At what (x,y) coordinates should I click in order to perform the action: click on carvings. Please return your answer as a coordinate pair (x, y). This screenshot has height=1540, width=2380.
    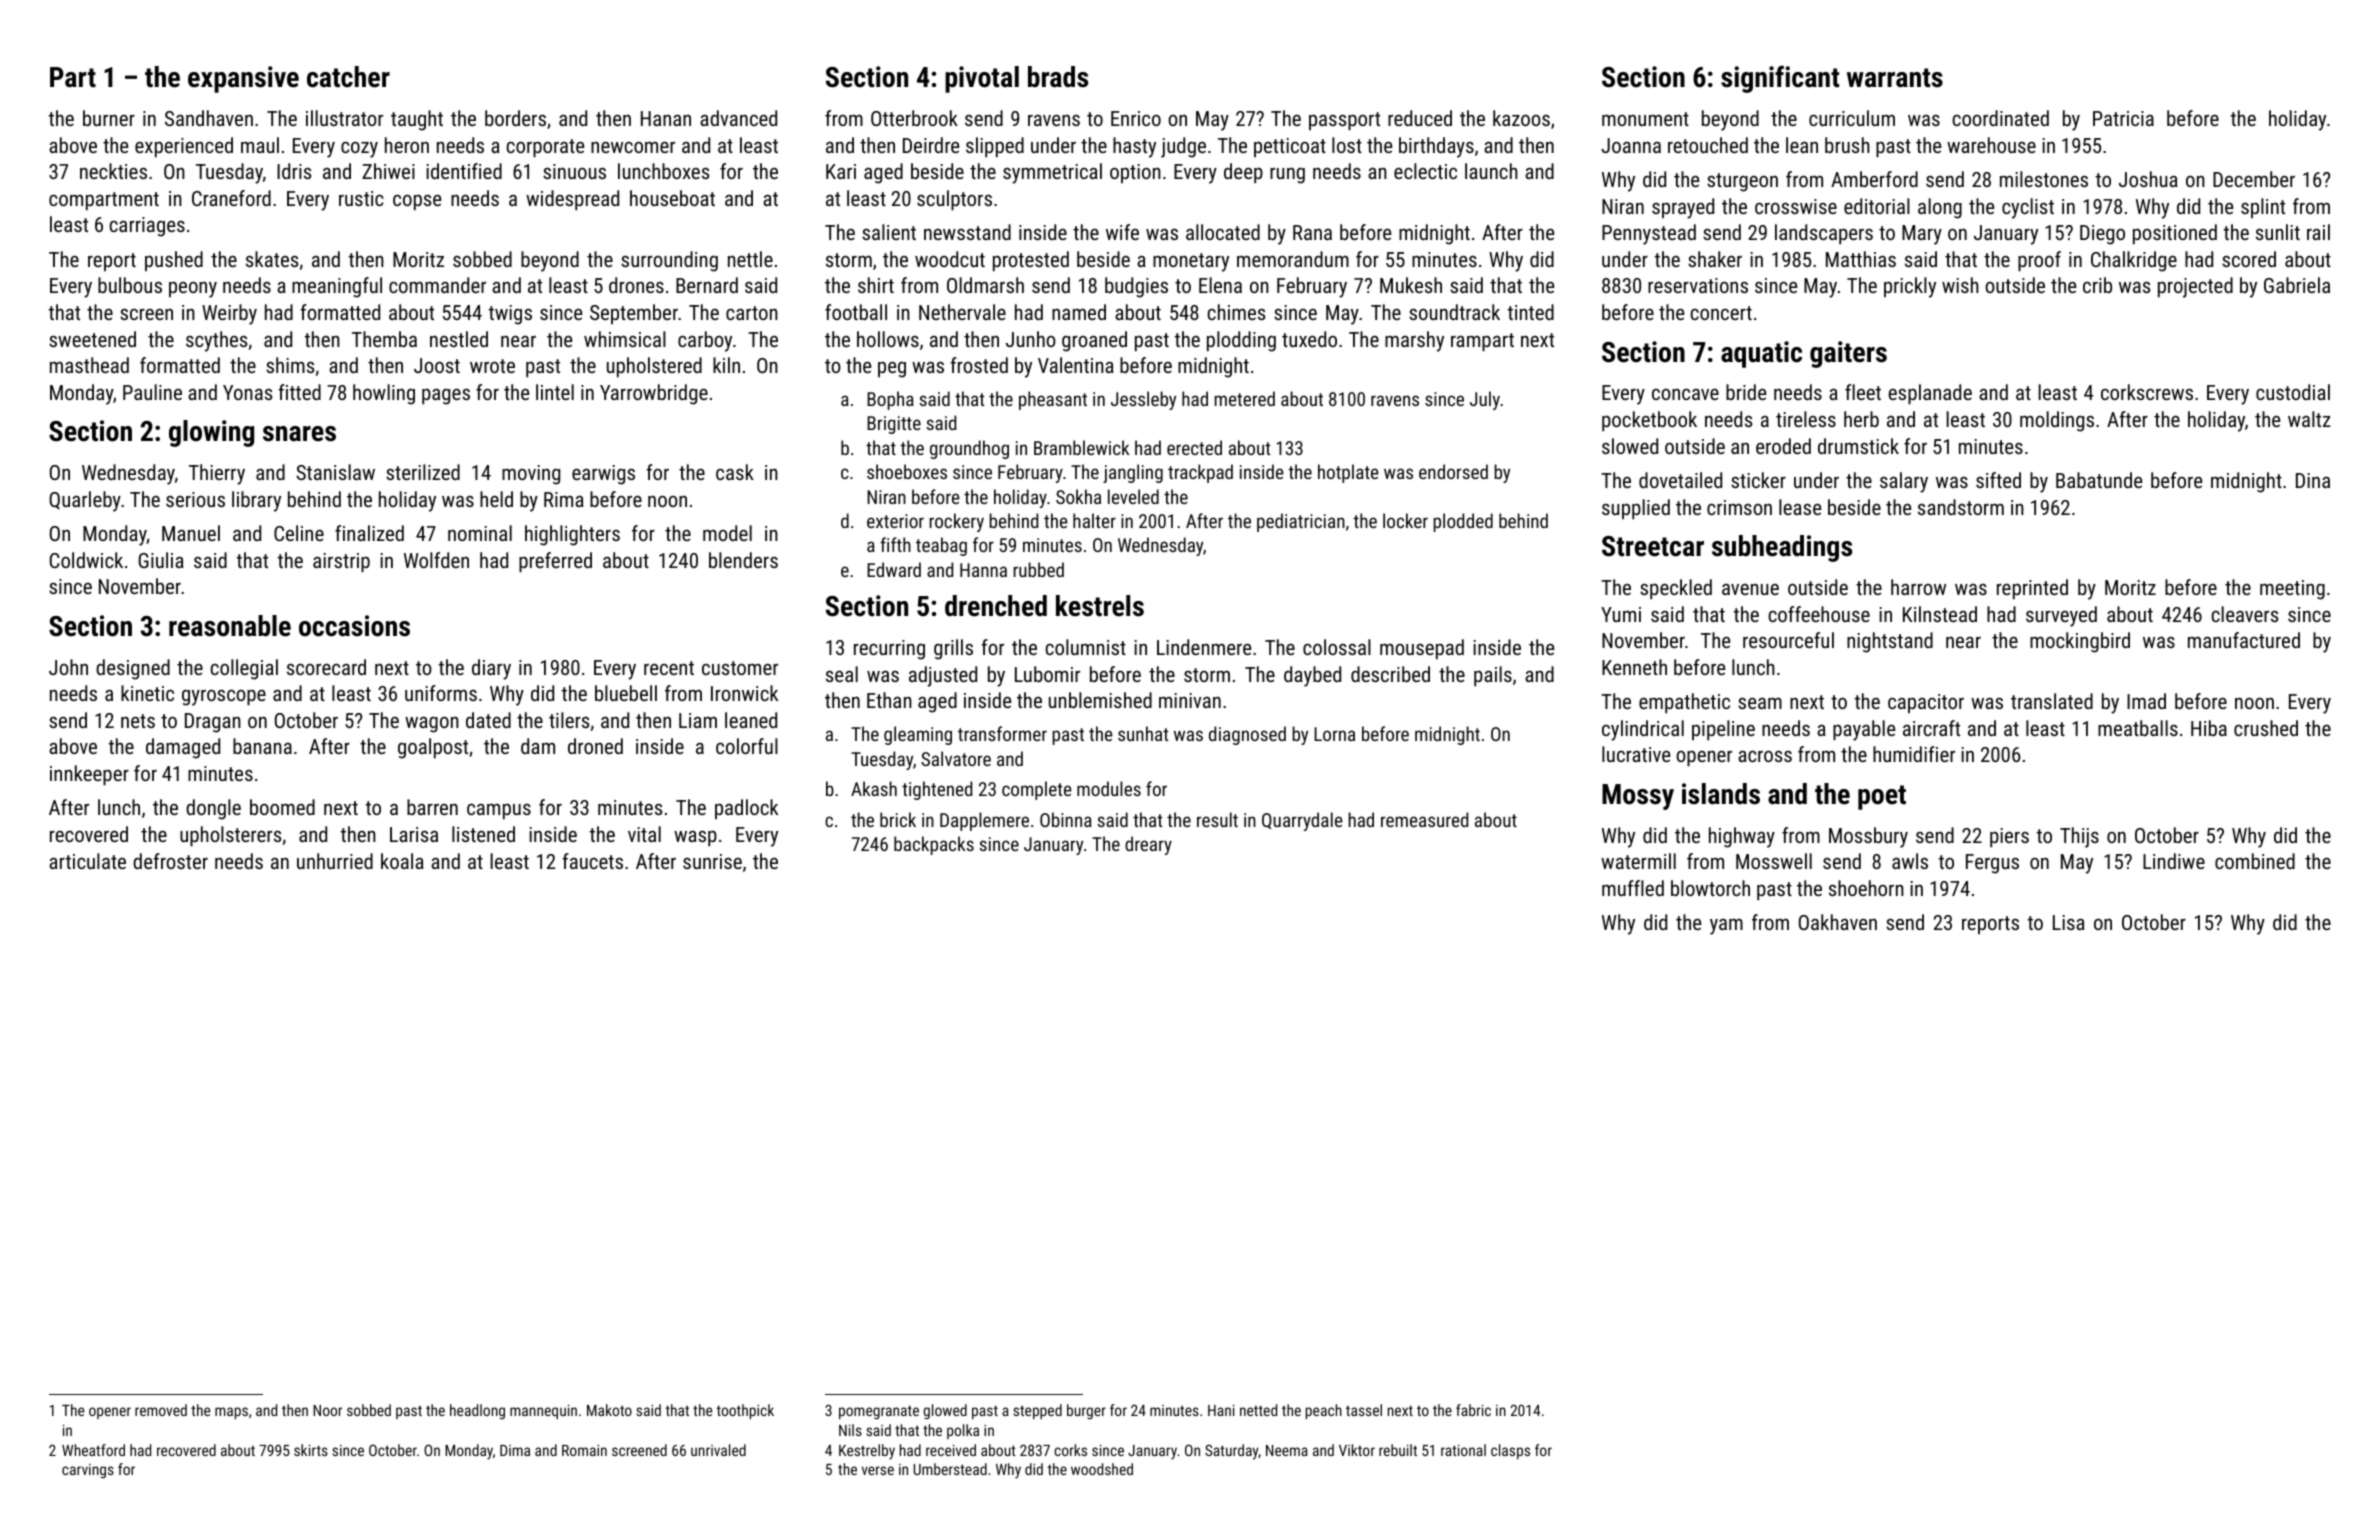
    Looking at the image, I should click on (88, 1471).
